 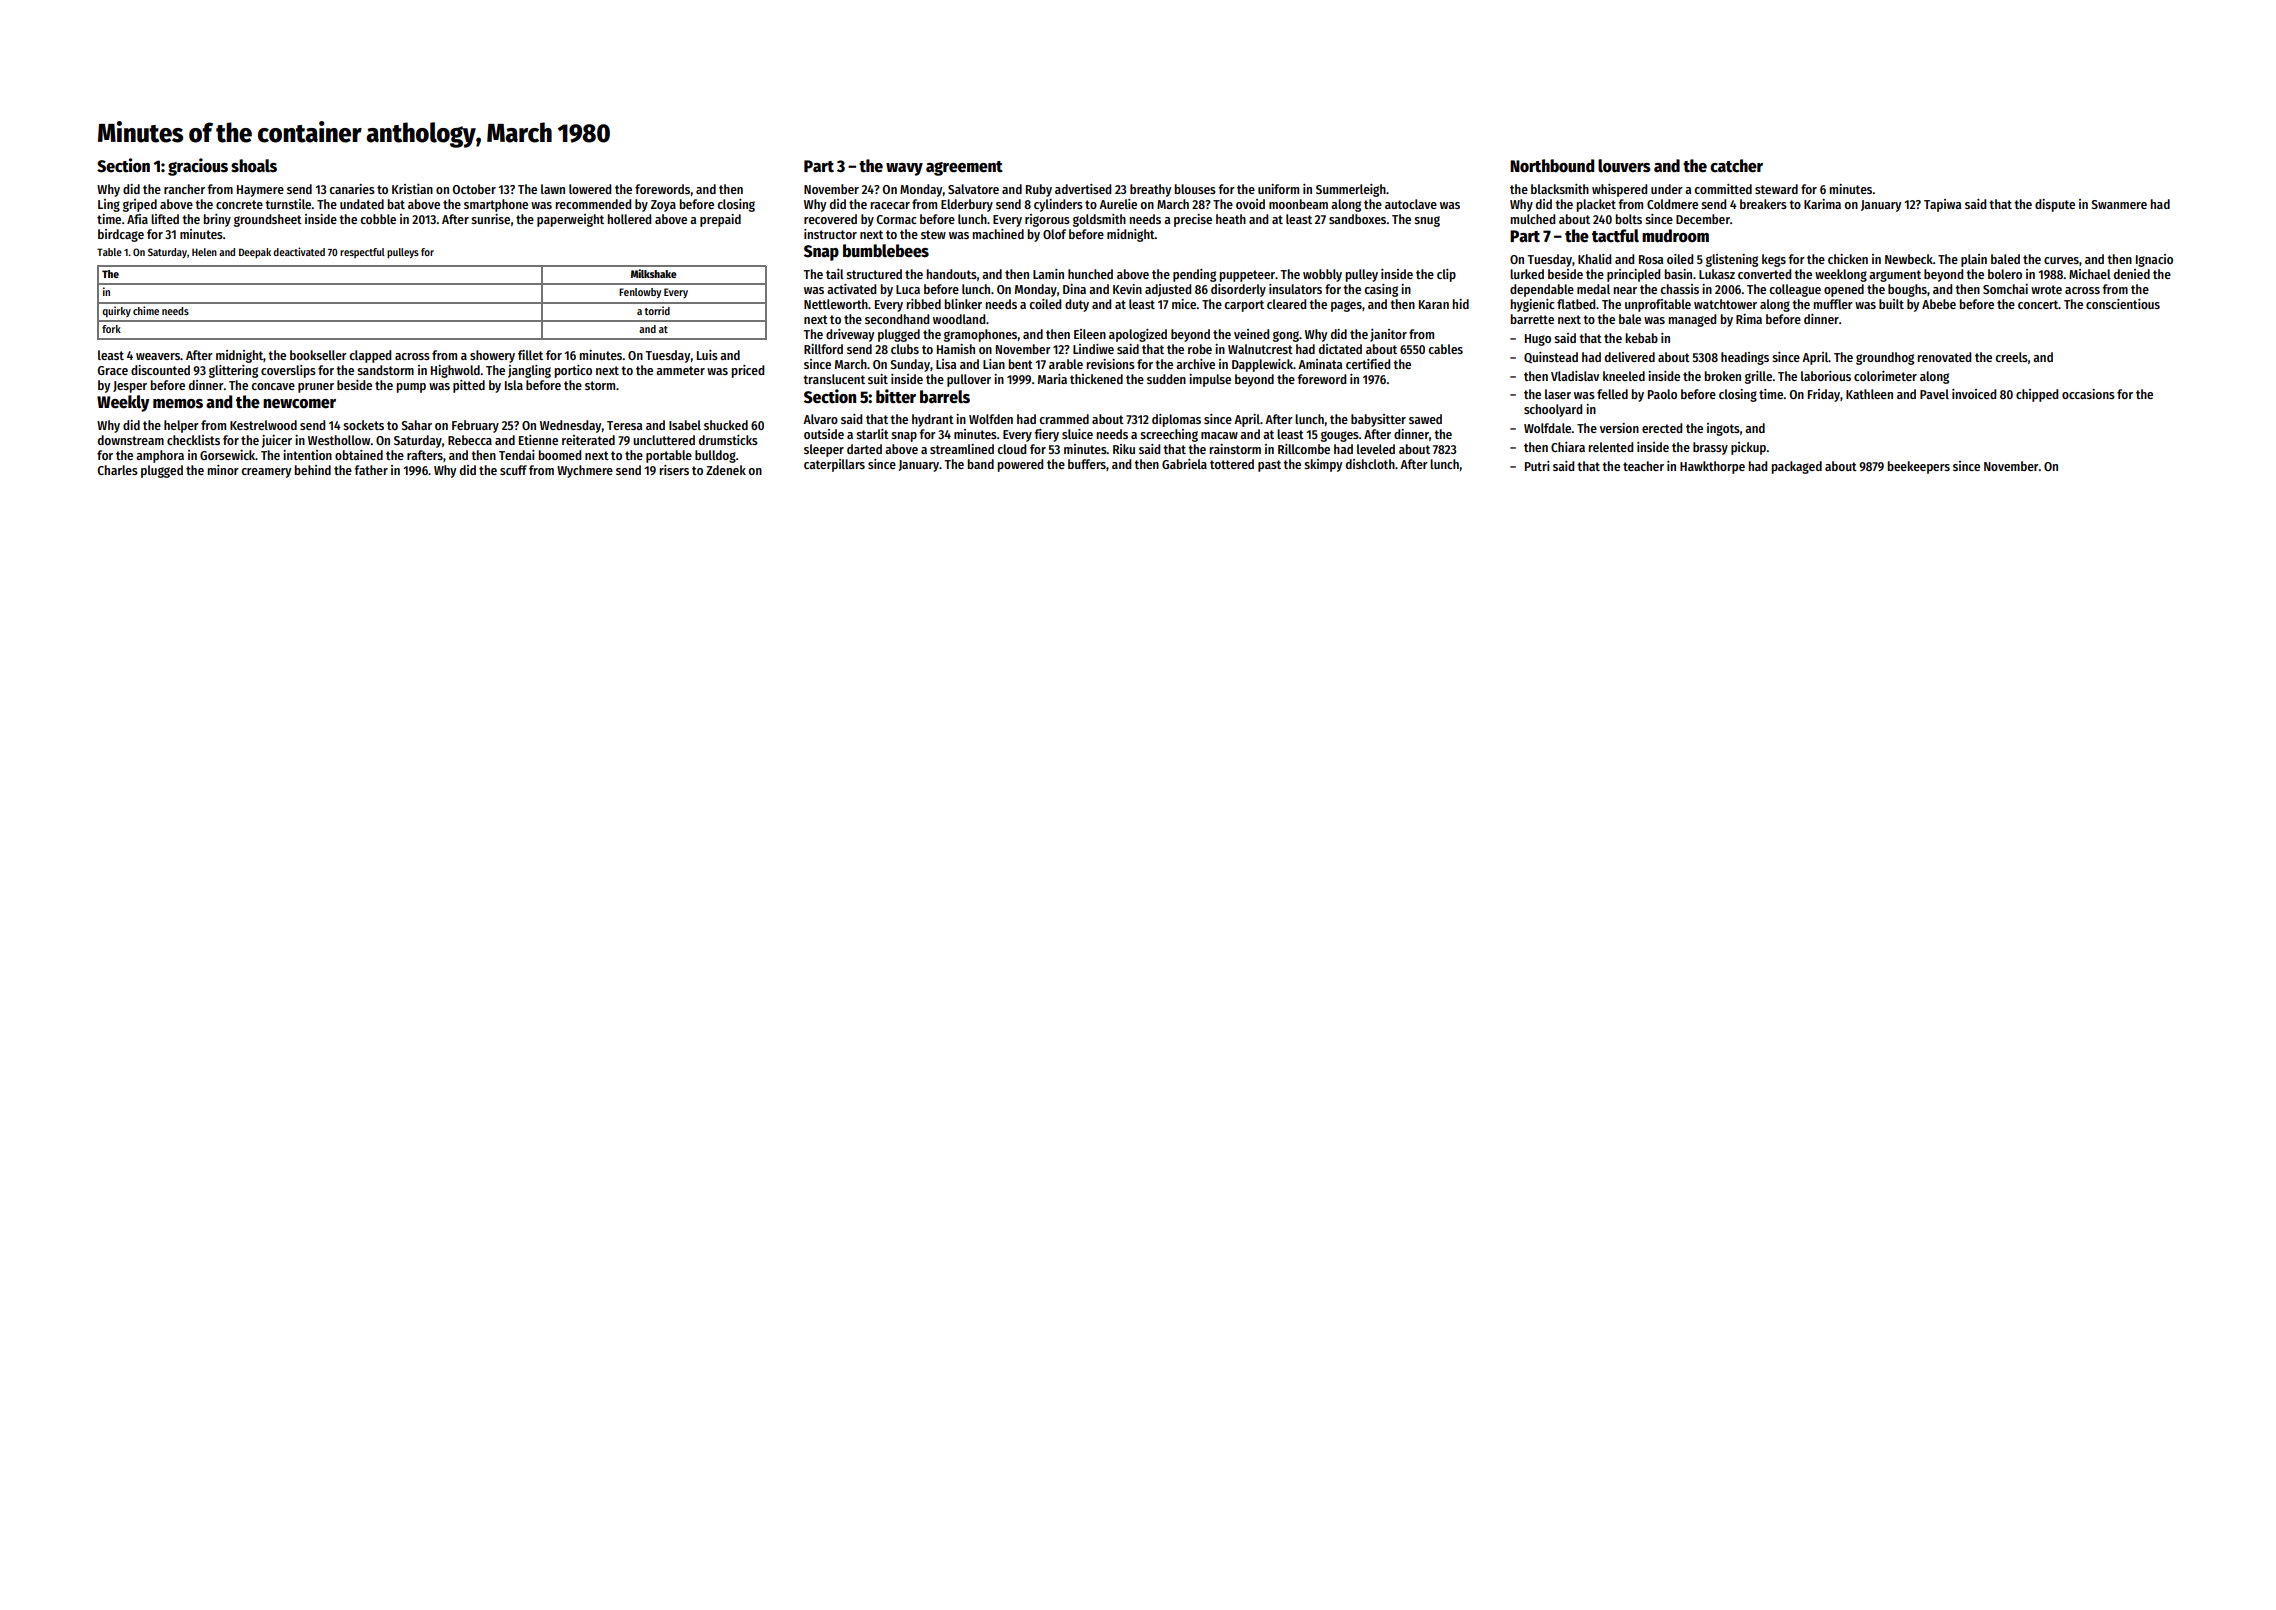 I want to click on sunrise, so click(x=490, y=219).
